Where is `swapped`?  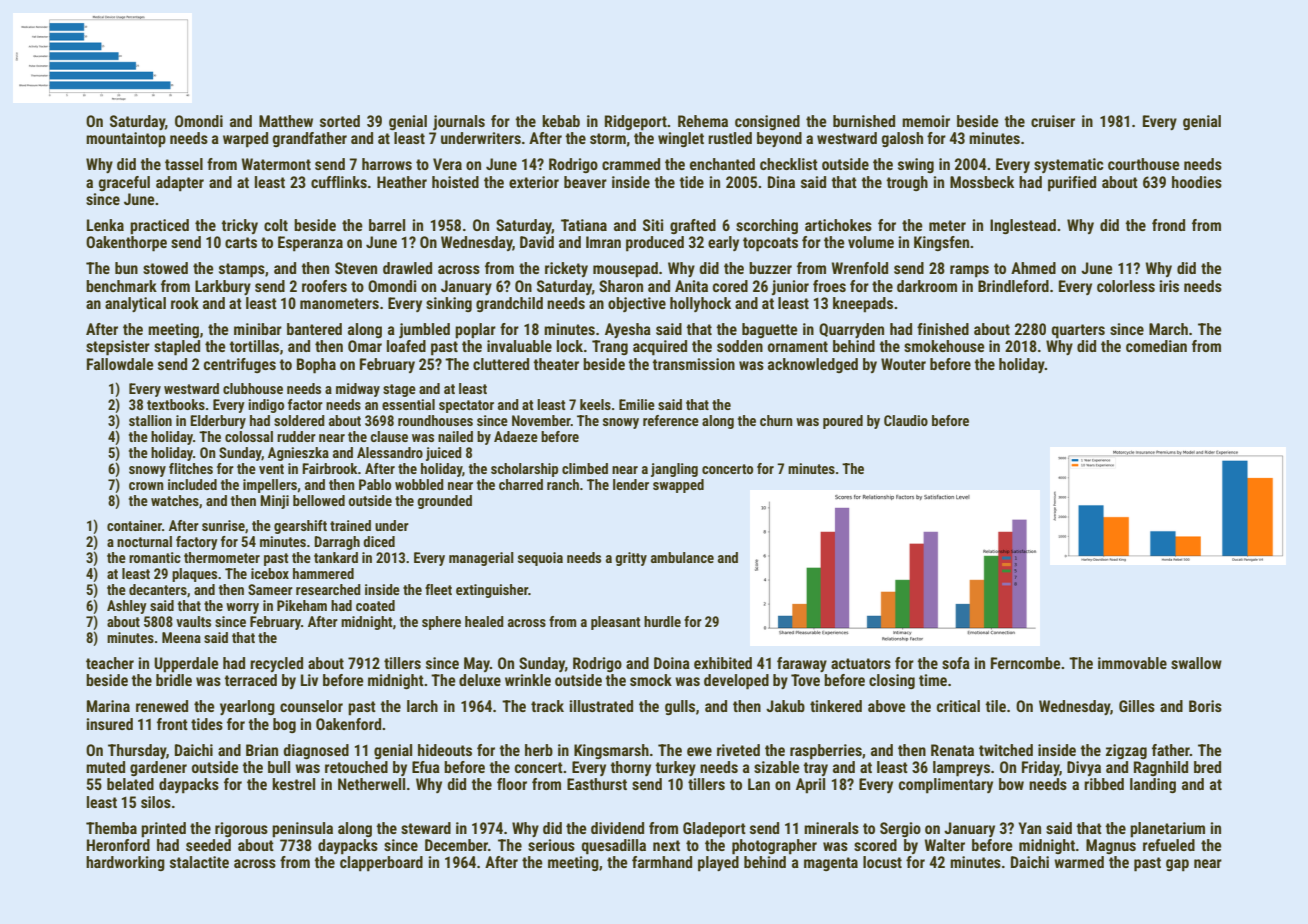 swapped is located at coordinates (678, 486).
